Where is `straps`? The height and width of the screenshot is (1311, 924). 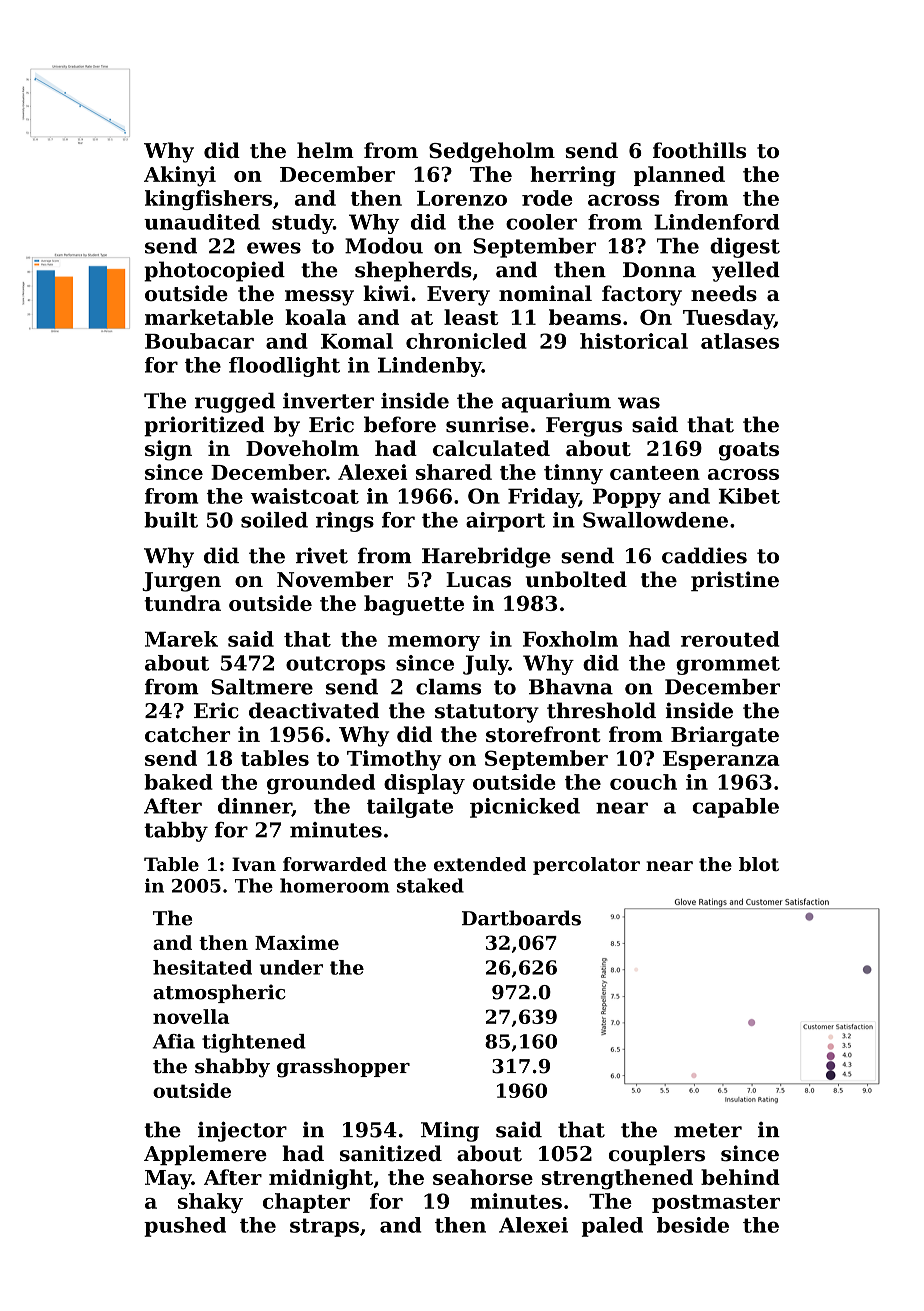 straps is located at coordinates (324, 1227).
